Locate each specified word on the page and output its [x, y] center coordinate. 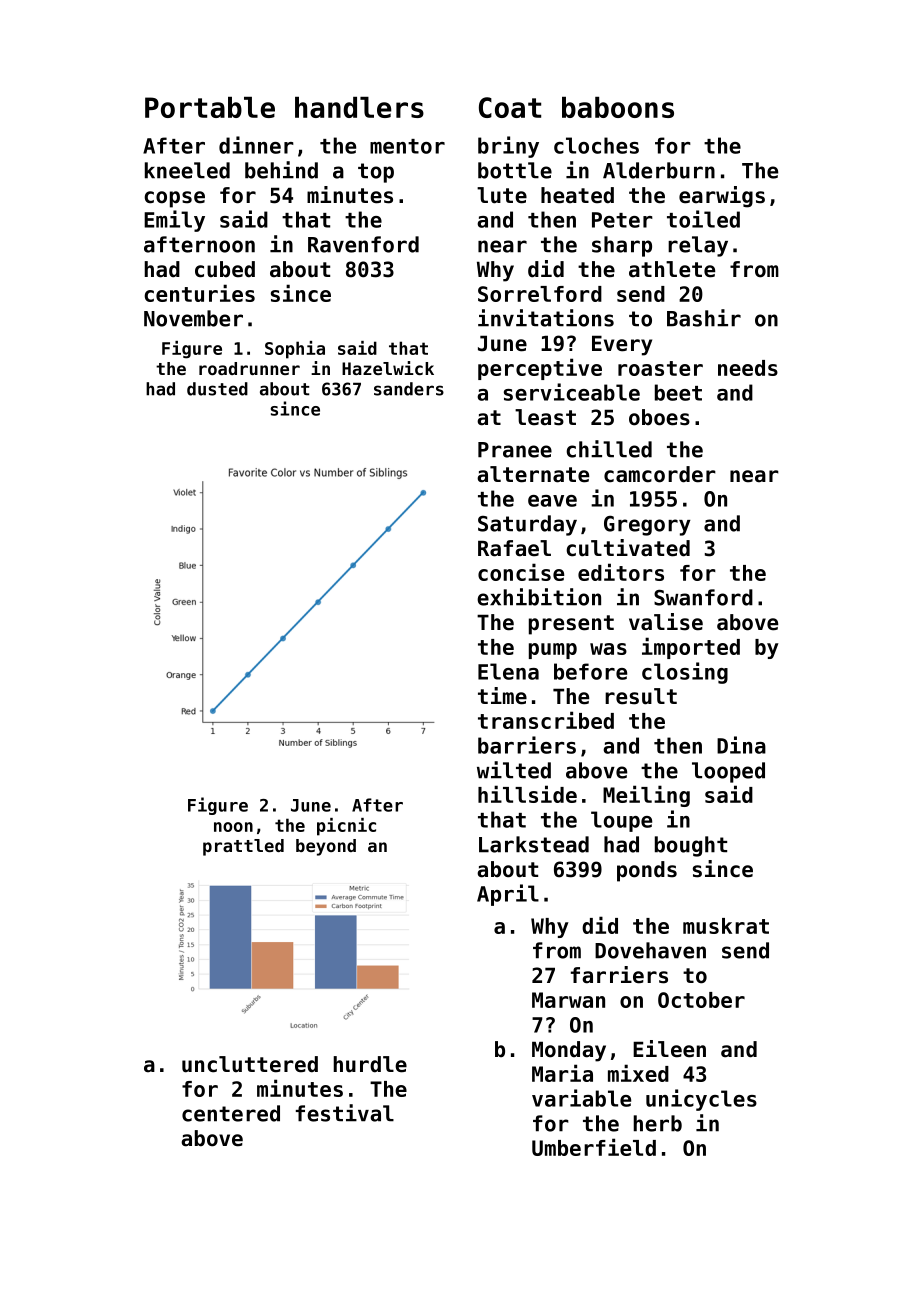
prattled [243, 847]
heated [577, 195]
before [590, 671]
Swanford [703, 597]
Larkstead [534, 844]
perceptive [540, 369]
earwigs [722, 197]
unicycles [701, 1100]
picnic [346, 827]
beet [678, 392]
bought [691, 846]
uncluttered [250, 1064]
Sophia [295, 350]
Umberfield [594, 1147]
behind [281, 170]
